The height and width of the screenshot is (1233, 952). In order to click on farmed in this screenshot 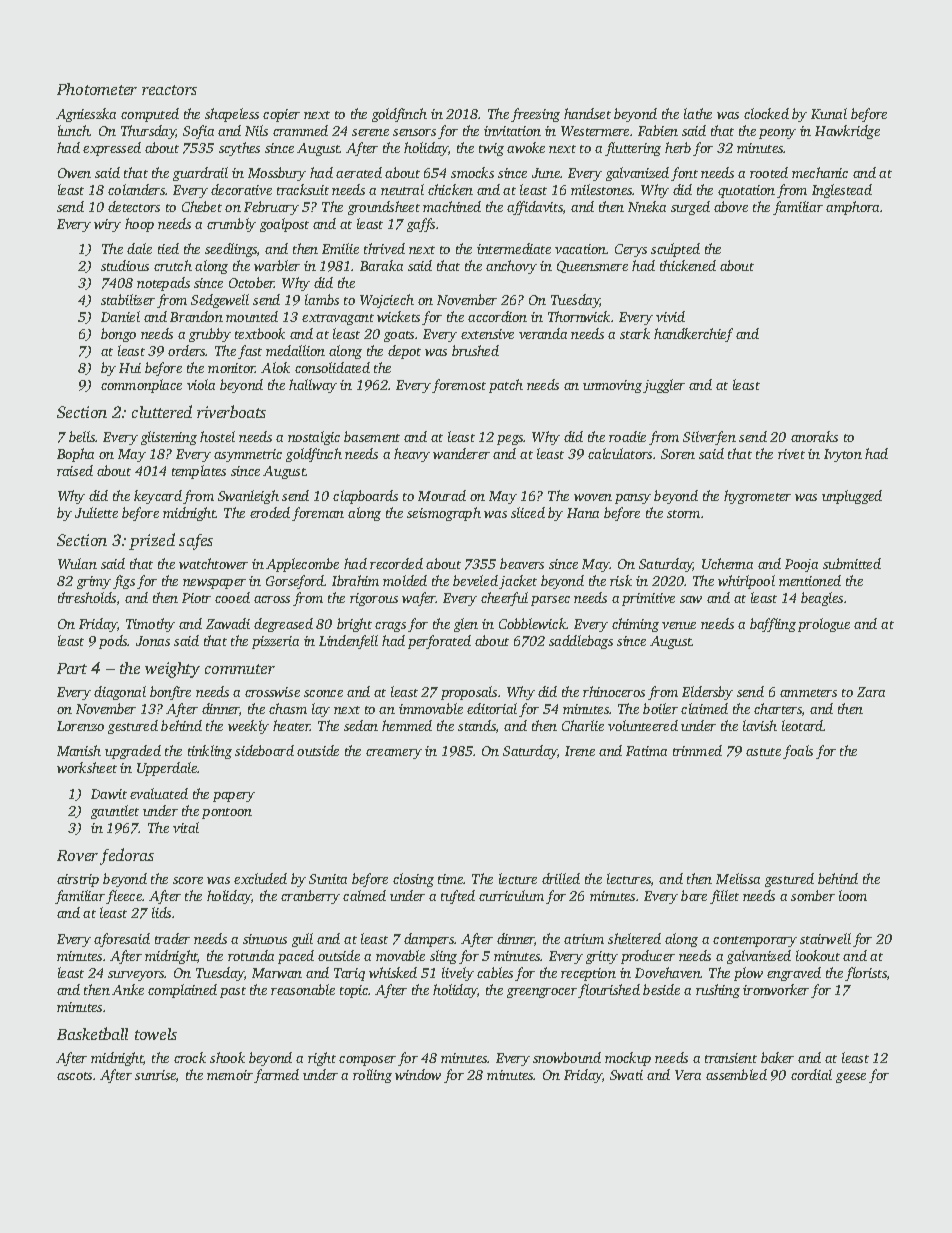, I will do `click(276, 1076)`.
